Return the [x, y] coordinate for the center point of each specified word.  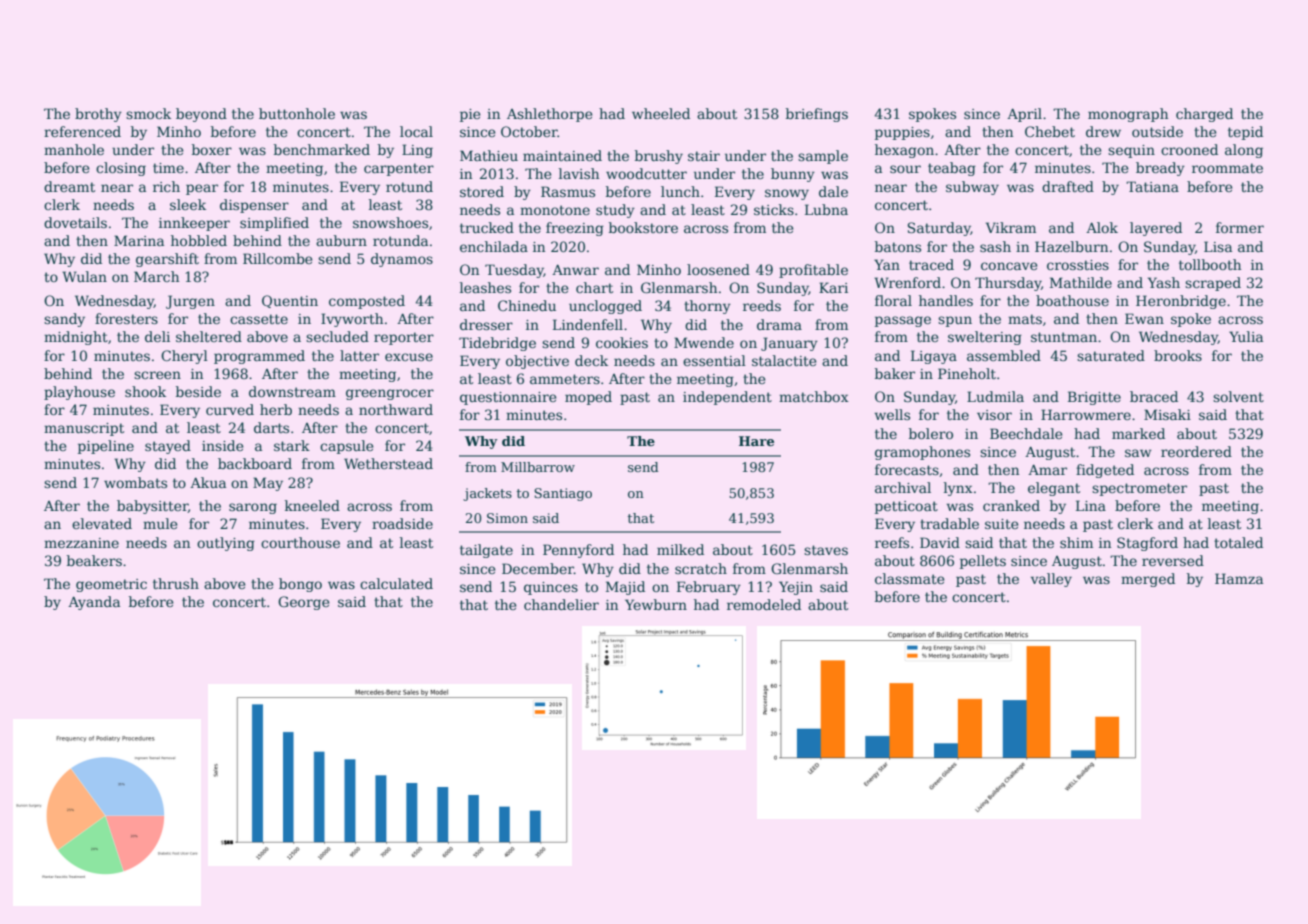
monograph [1128, 115]
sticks [774, 209]
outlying [226, 544]
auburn [341, 240]
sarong [253, 508]
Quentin [290, 301]
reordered [1196, 451]
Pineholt [967, 373]
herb [276, 409]
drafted [1068, 186]
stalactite [784, 360]
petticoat [906, 507]
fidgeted [1105, 471]
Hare [756, 441]
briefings [817, 115]
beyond [201, 115]
